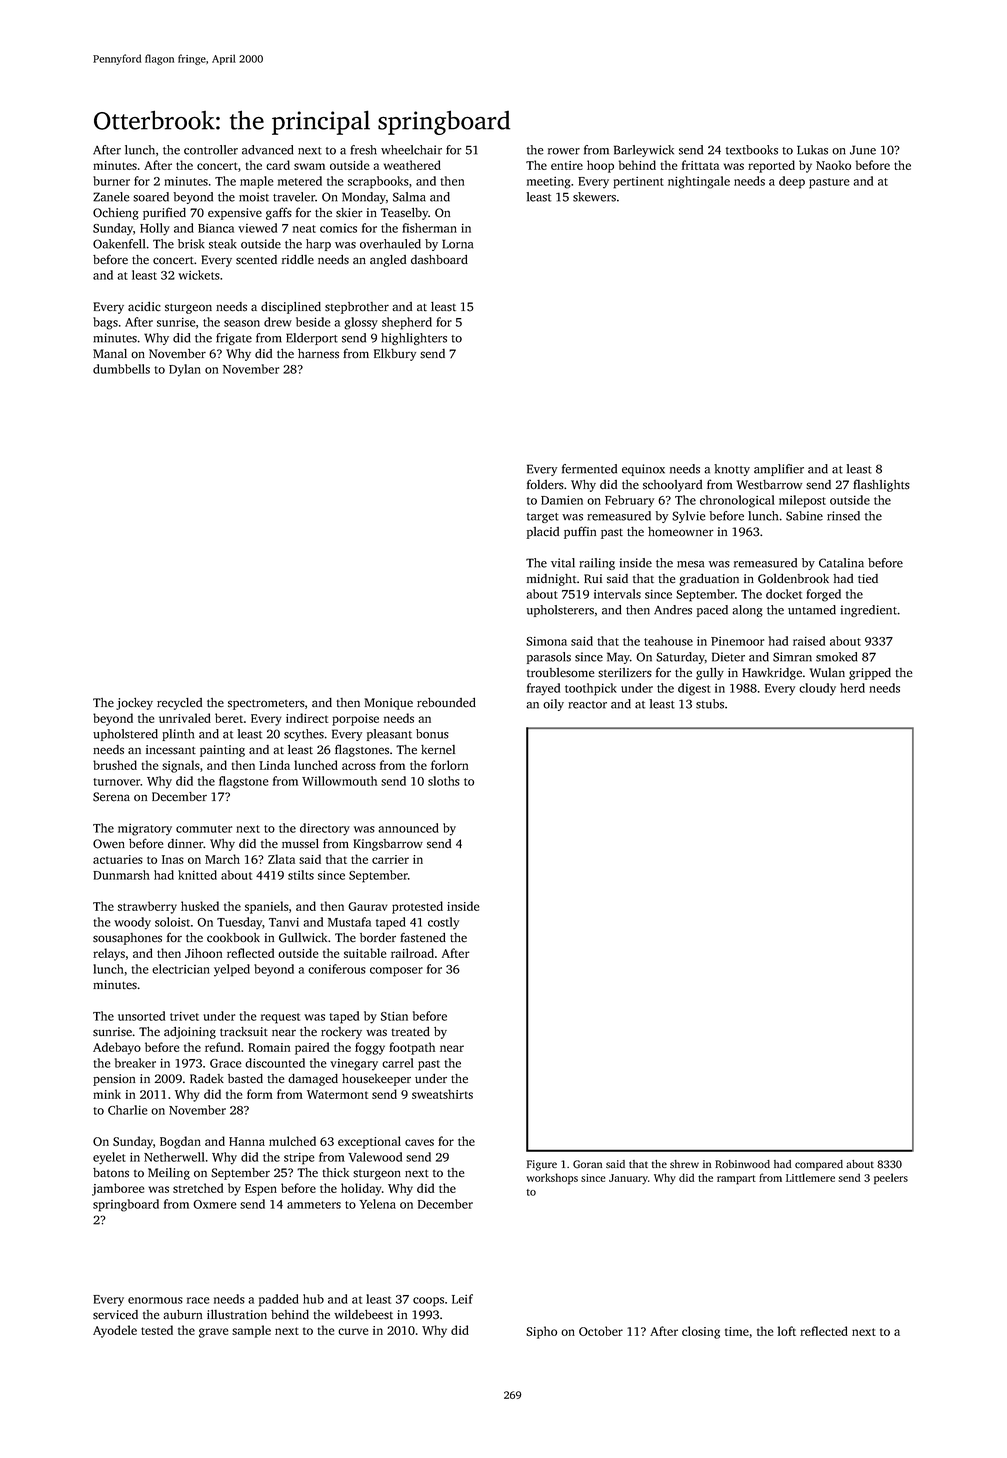 The width and height of the screenshot is (1007, 1458). Describe the element at coordinates (388, 261) in the screenshot. I see `angled` at that location.
